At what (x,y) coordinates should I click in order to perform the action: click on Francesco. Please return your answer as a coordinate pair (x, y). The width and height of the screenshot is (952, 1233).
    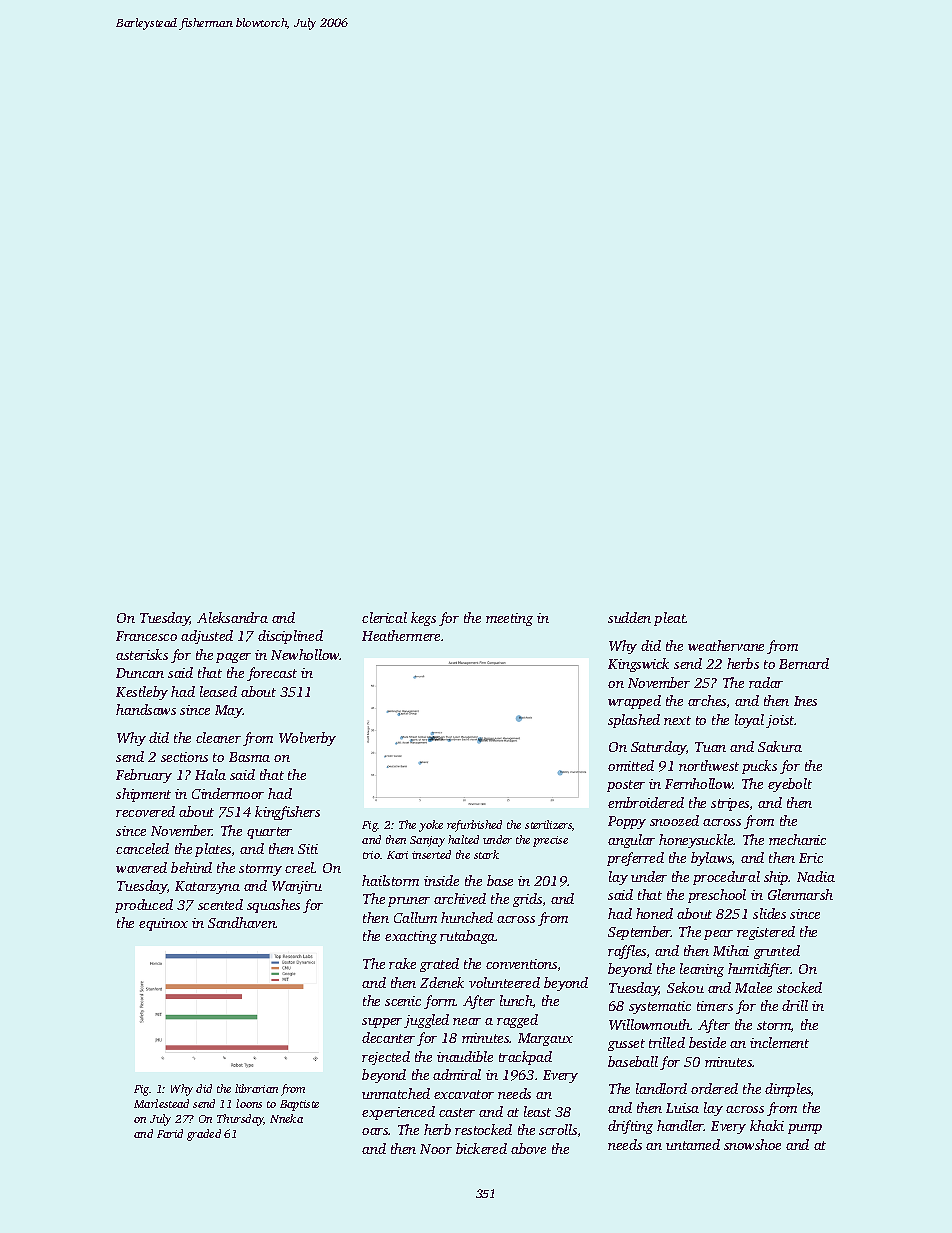
    Looking at the image, I should click on (146, 636).
